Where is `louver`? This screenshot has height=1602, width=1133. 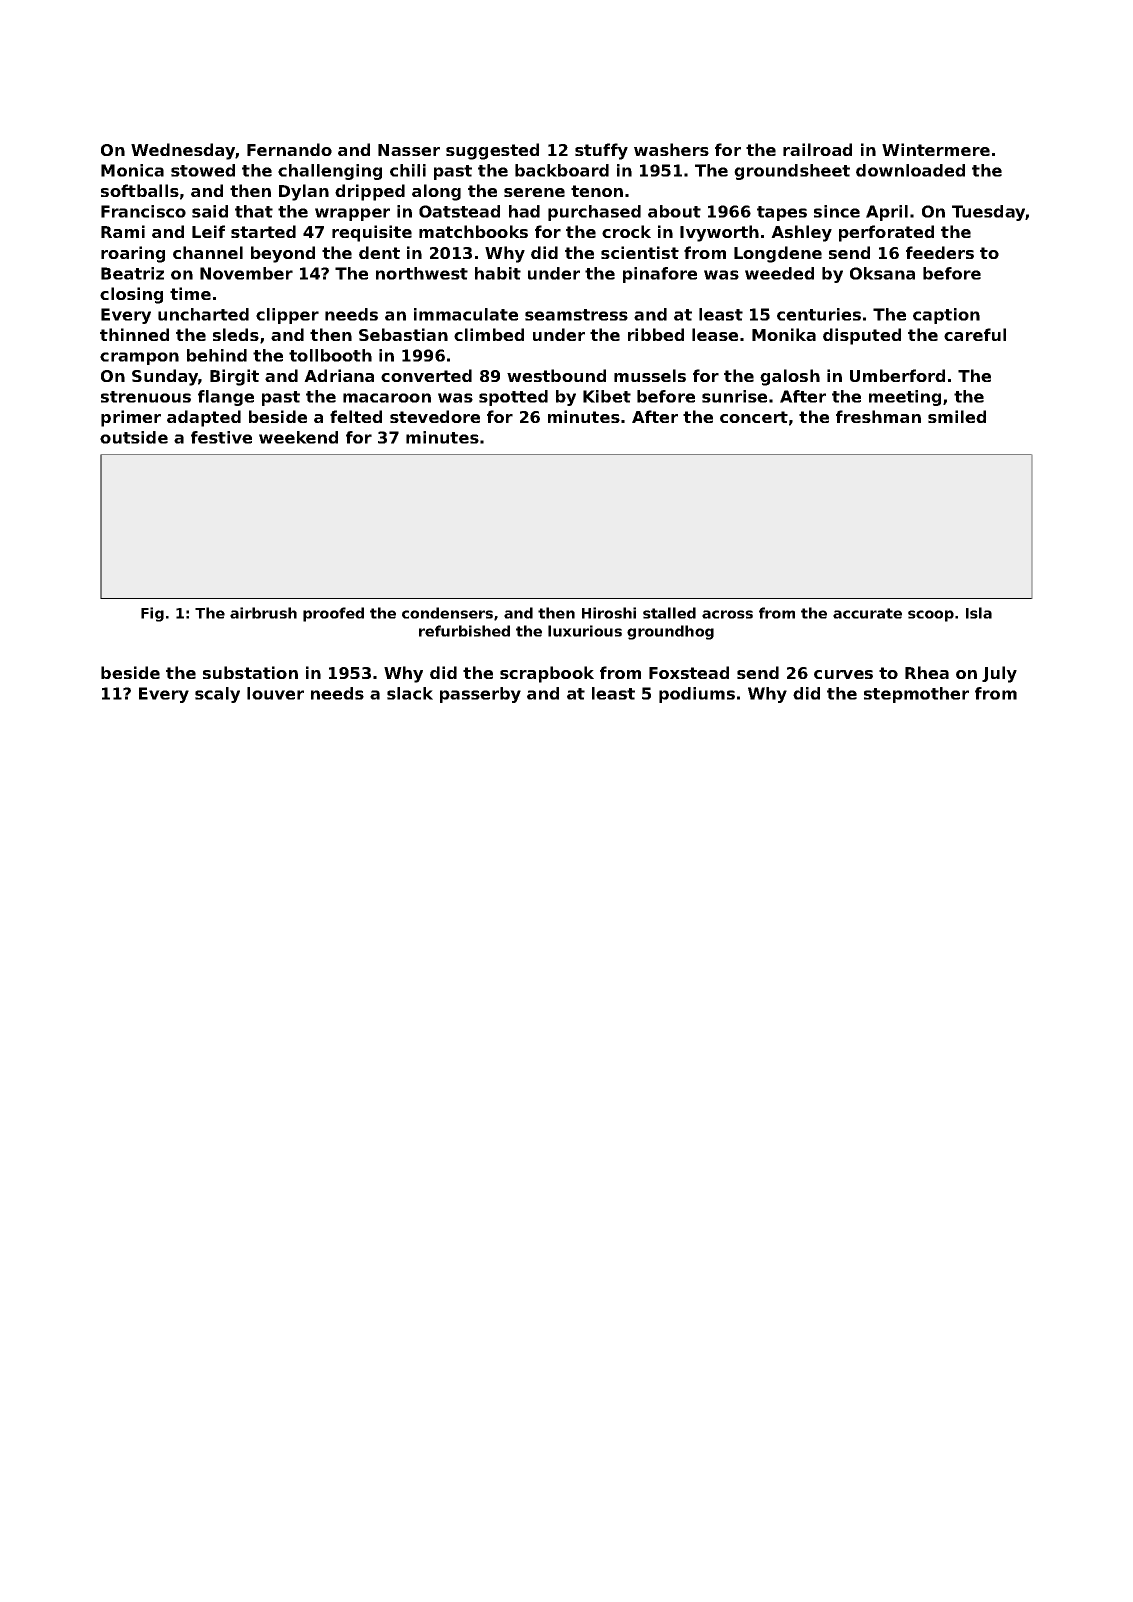 louver is located at coordinates (275, 693).
